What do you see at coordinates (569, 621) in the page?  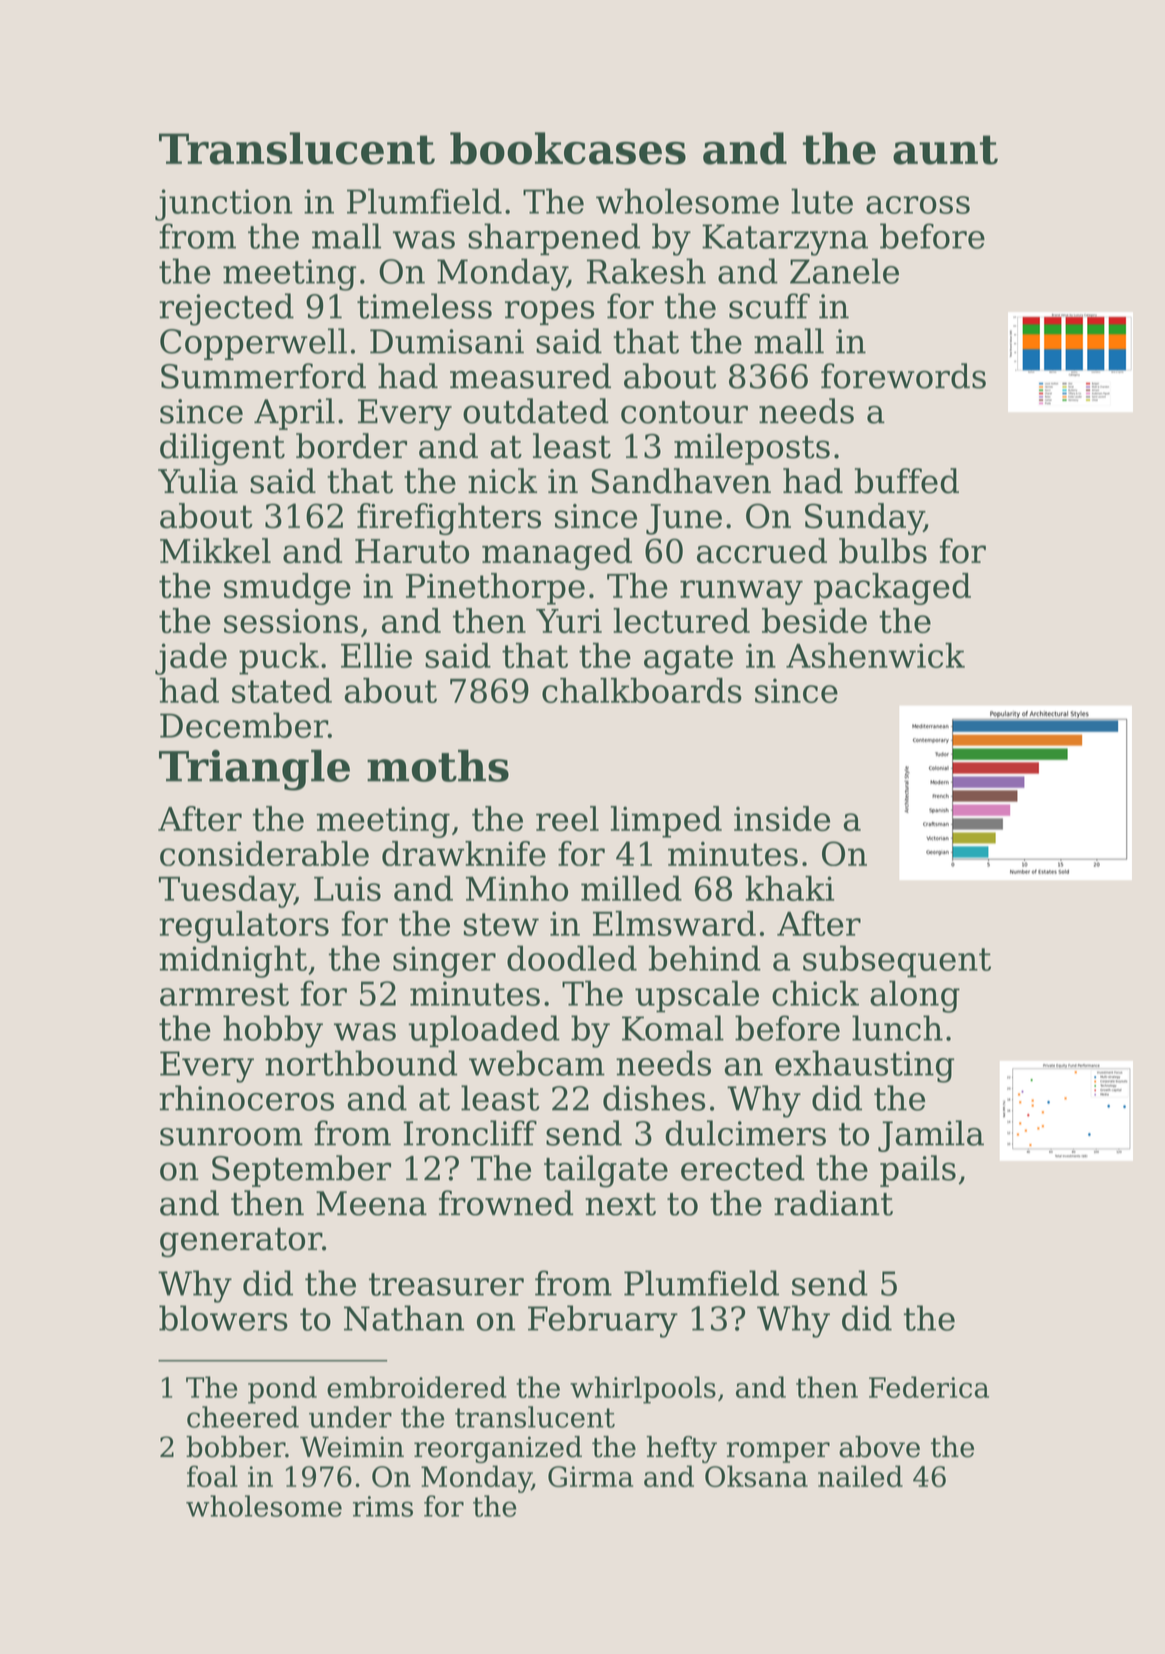 I see `Yuri` at bounding box center [569, 621].
